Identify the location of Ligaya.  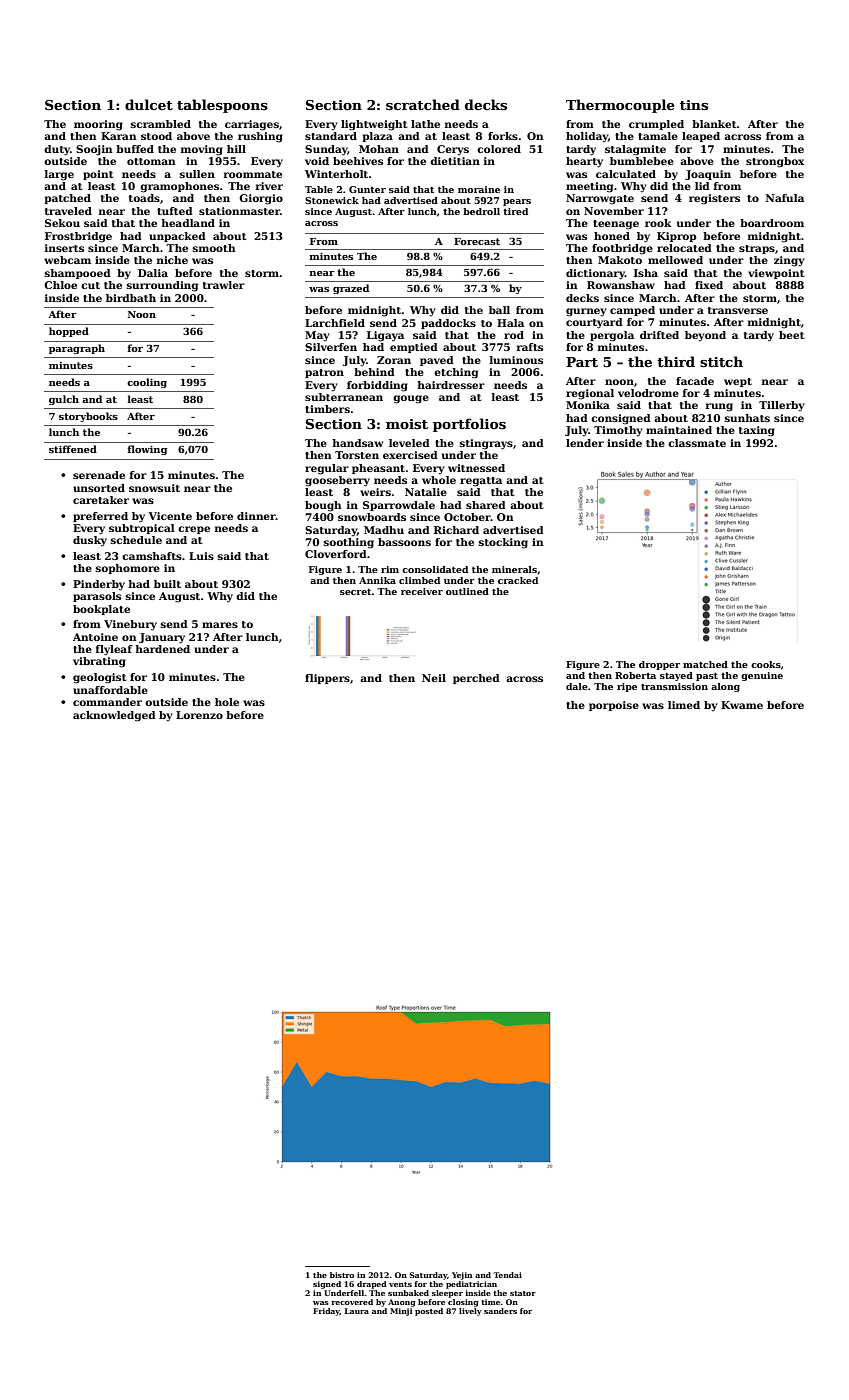
(385, 336).
